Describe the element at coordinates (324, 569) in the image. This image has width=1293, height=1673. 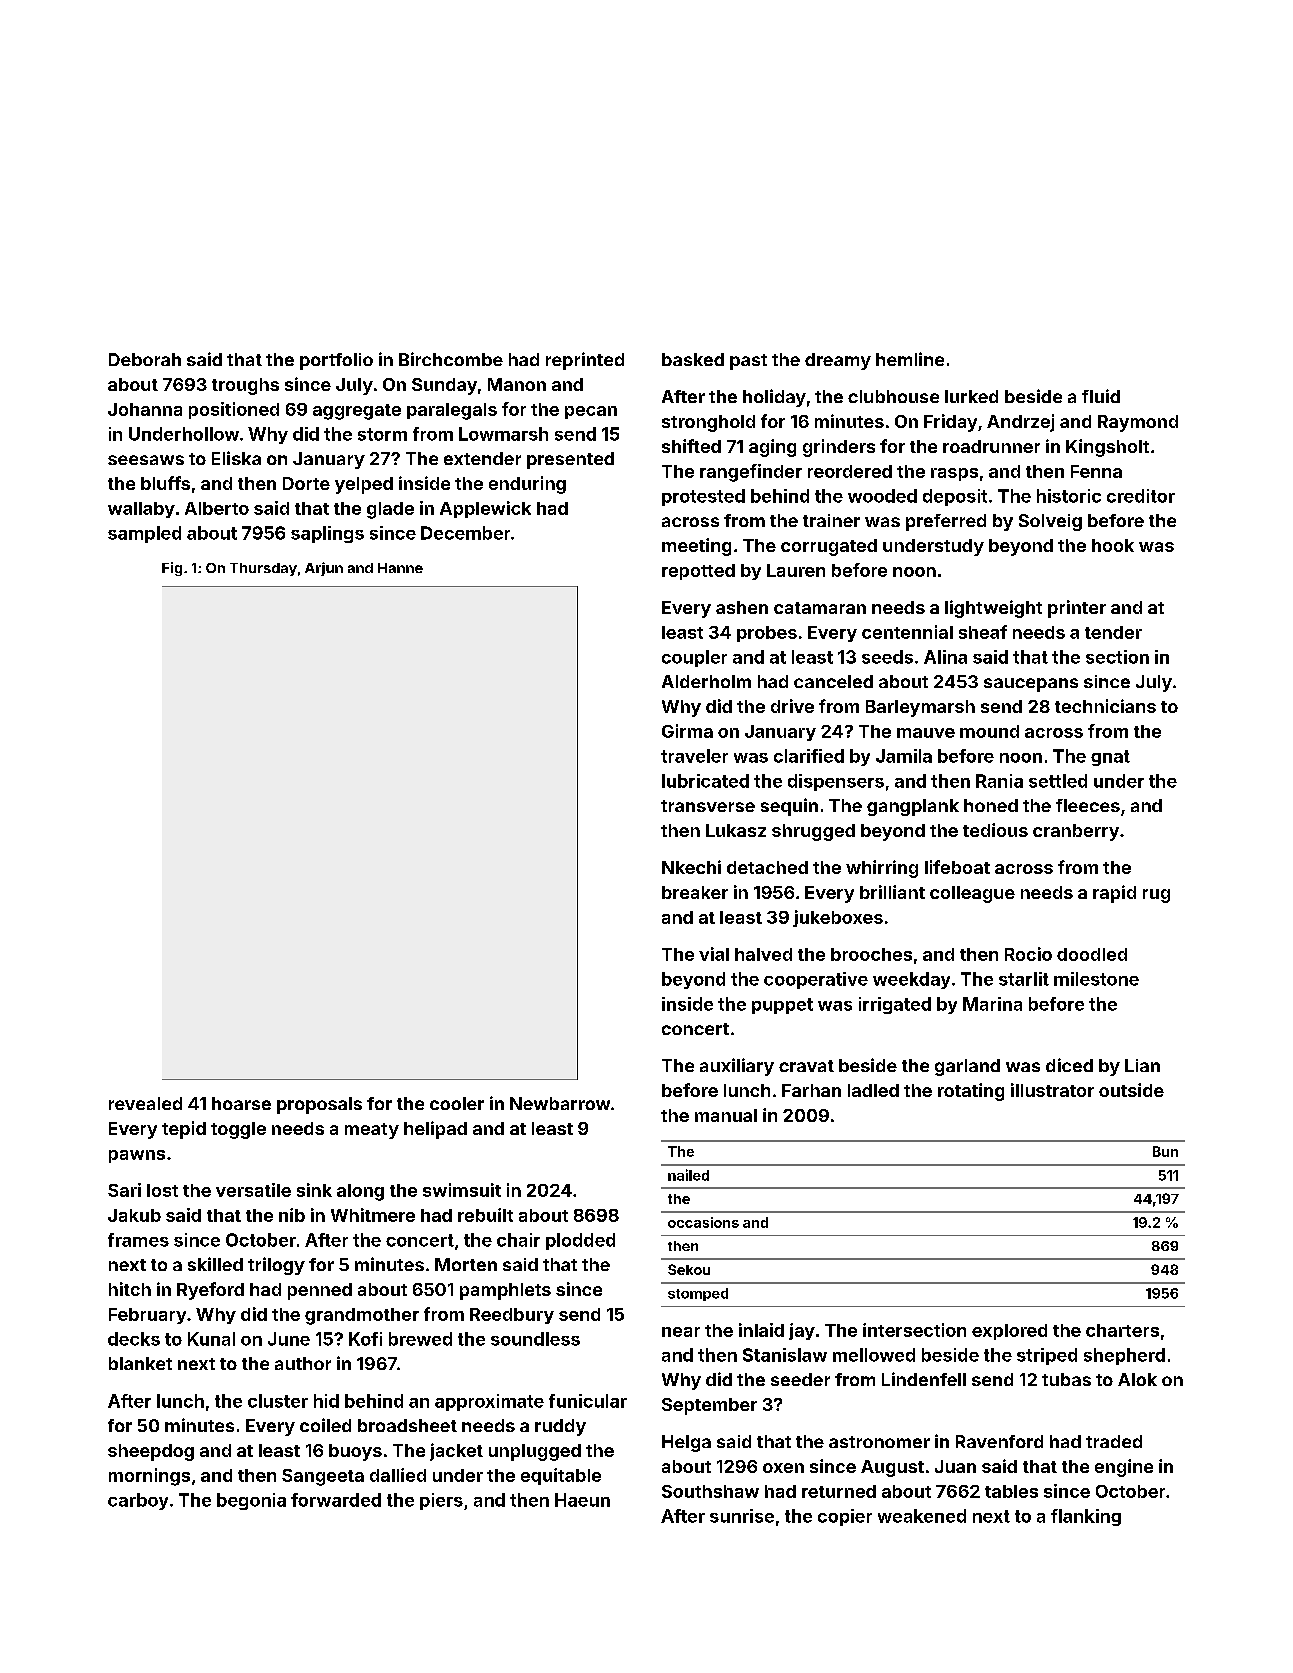
I see `Arjun` at that location.
